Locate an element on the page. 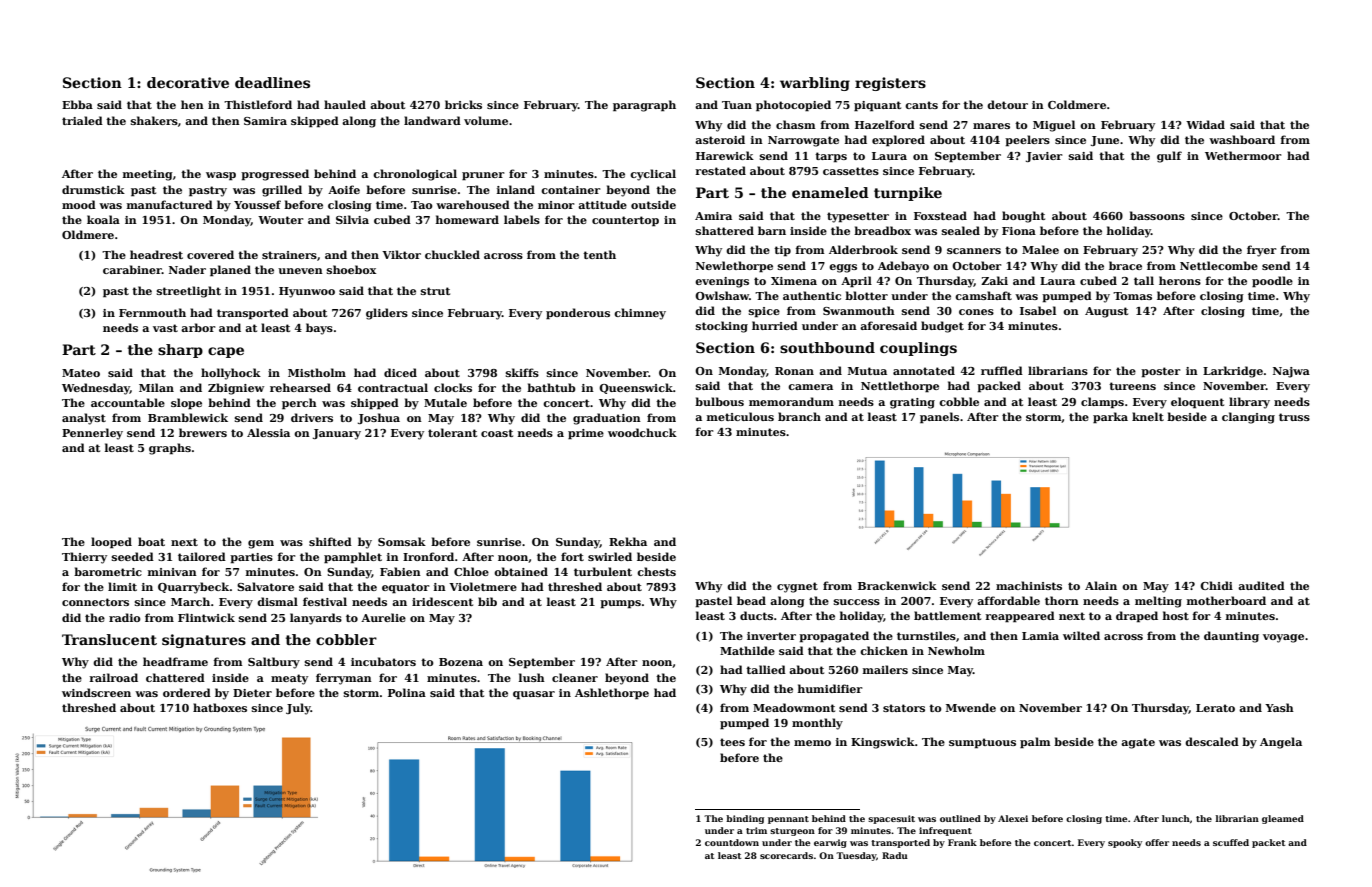  Milan is located at coordinates (156, 387).
